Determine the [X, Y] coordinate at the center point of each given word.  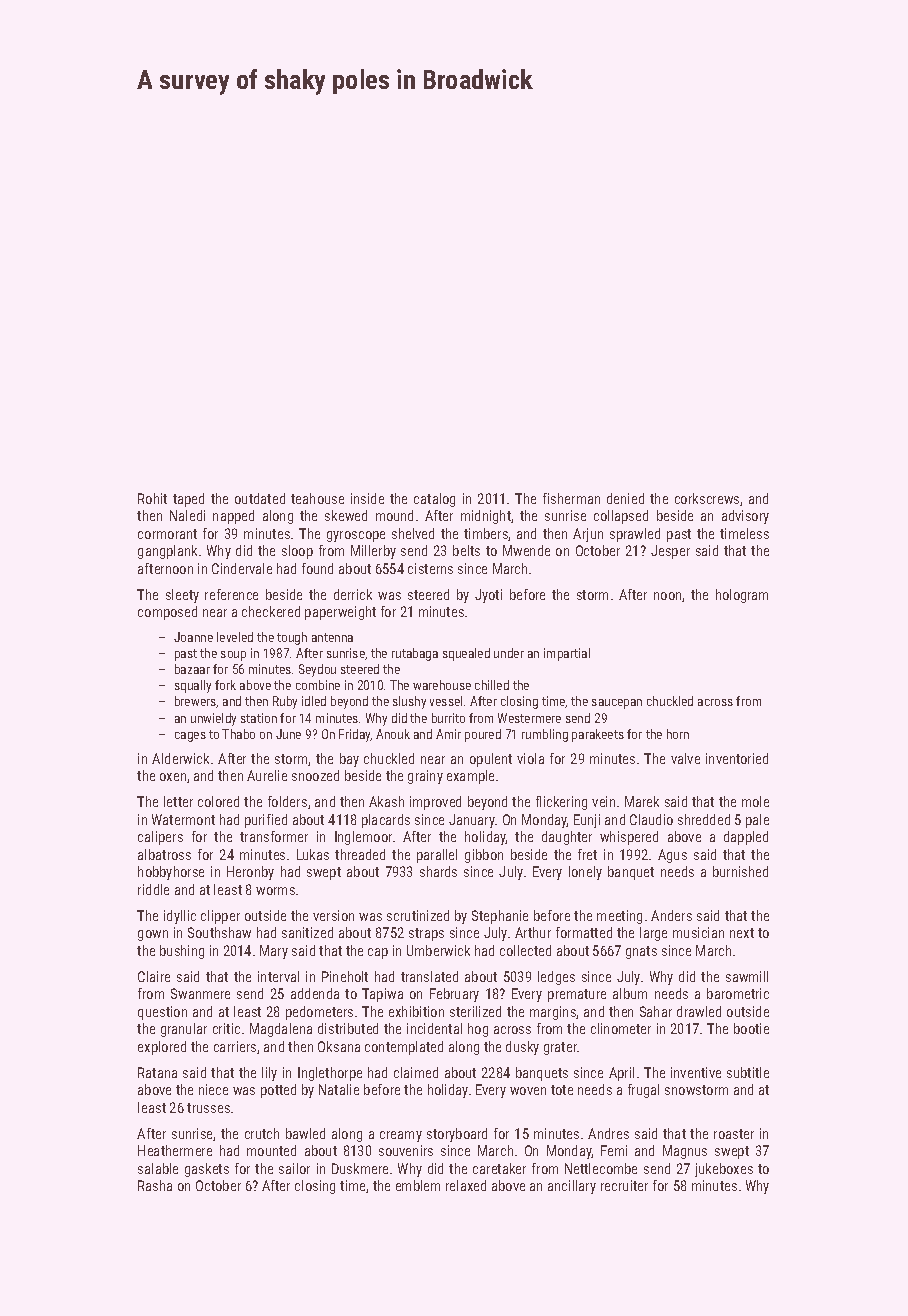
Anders [671, 915]
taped [188, 500]
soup [233, 656]
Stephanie [500, 917]
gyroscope [356, 536]
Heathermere [175, 1150]
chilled [492, 685]
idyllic [180, 917]
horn [678, 734]
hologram [742, 596]
